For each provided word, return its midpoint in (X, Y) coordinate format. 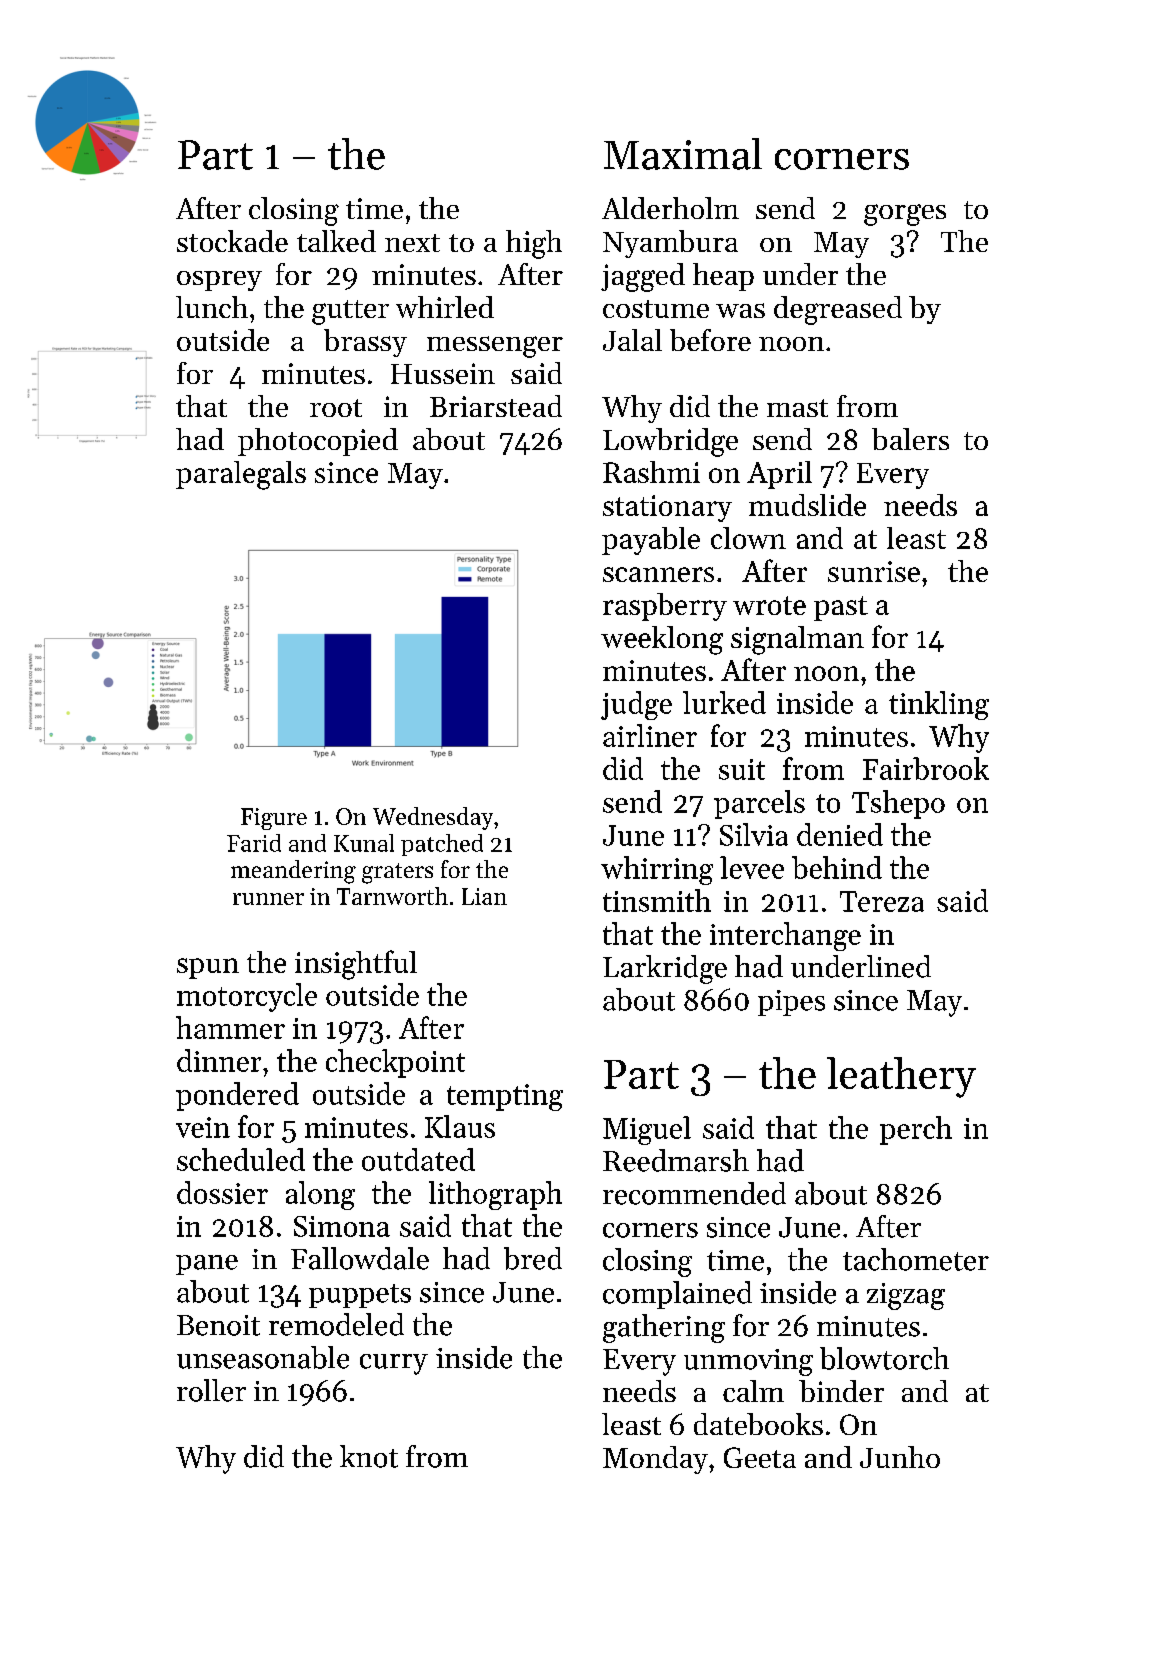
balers (910, 439)
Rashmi (651, 472)
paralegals (241, 475)
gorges (905, 215)
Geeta (760, 1457)
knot (369, 1456)
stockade (232, 241)
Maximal (683, 154)
